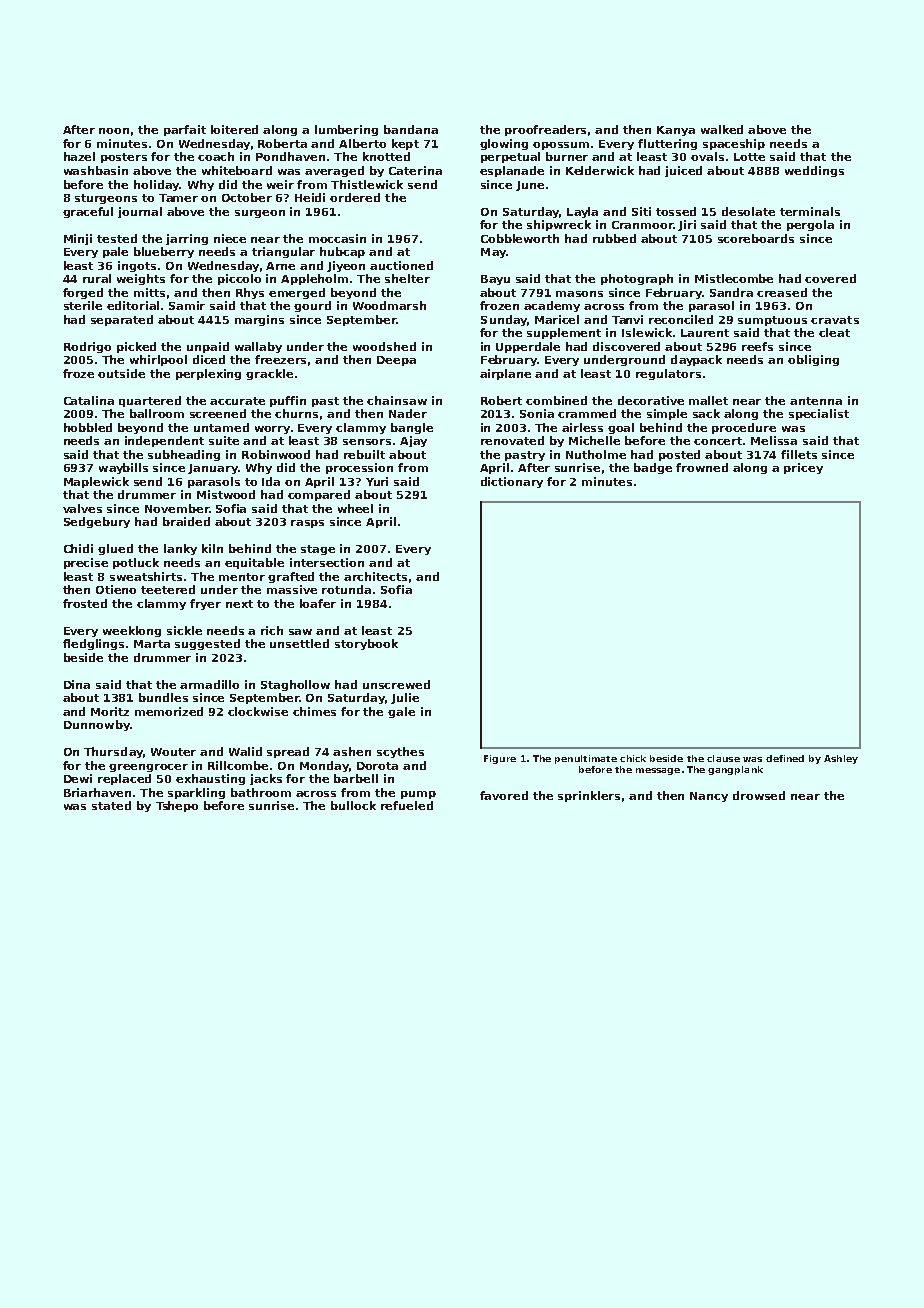 This screenshot has width=924, height=1308. What do you see at coordinates (185, 130) in the screenshot?
I see `parfait` at bounding box center [185, 130].
